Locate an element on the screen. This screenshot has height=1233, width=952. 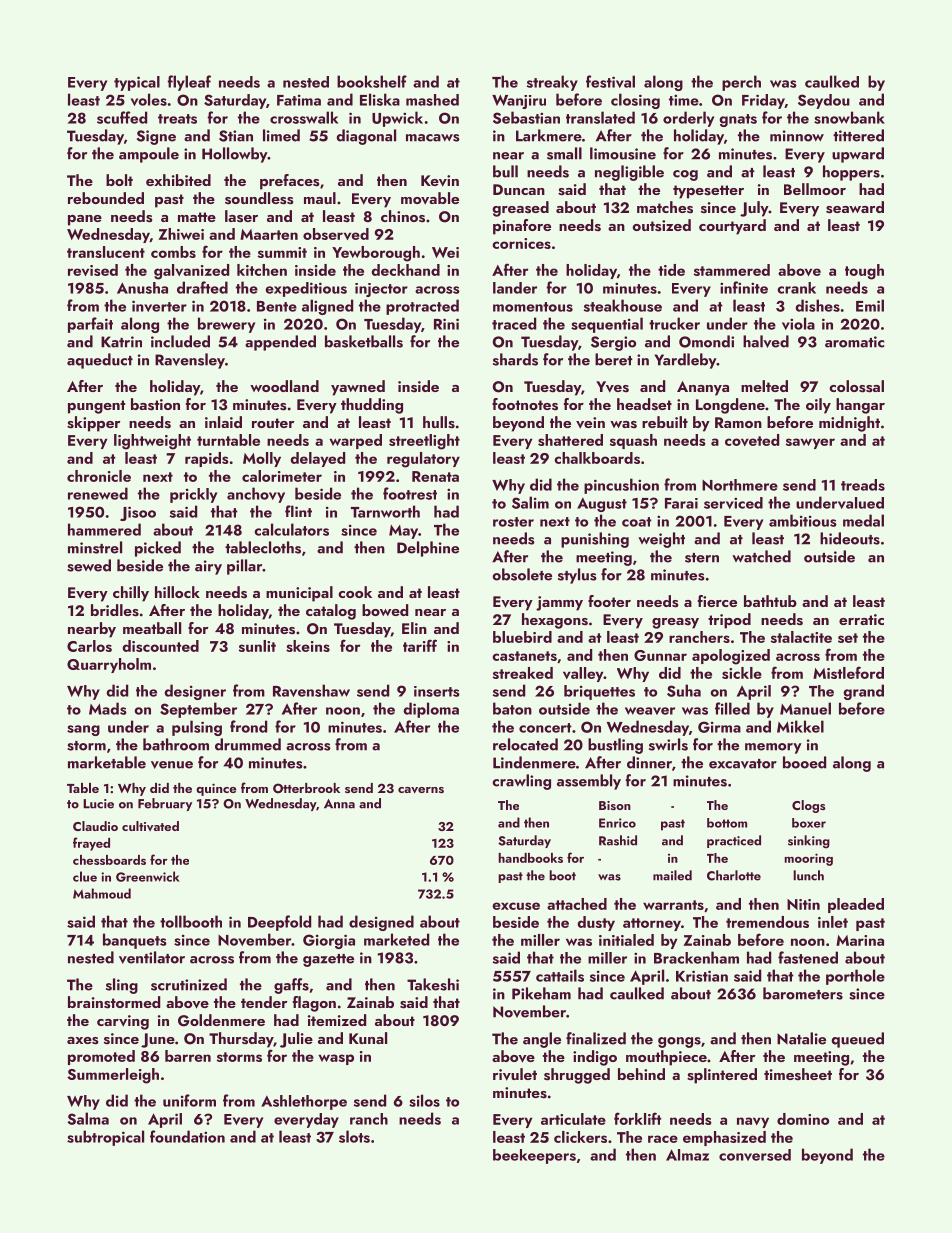
combs is located at coordinates (173, 252).
